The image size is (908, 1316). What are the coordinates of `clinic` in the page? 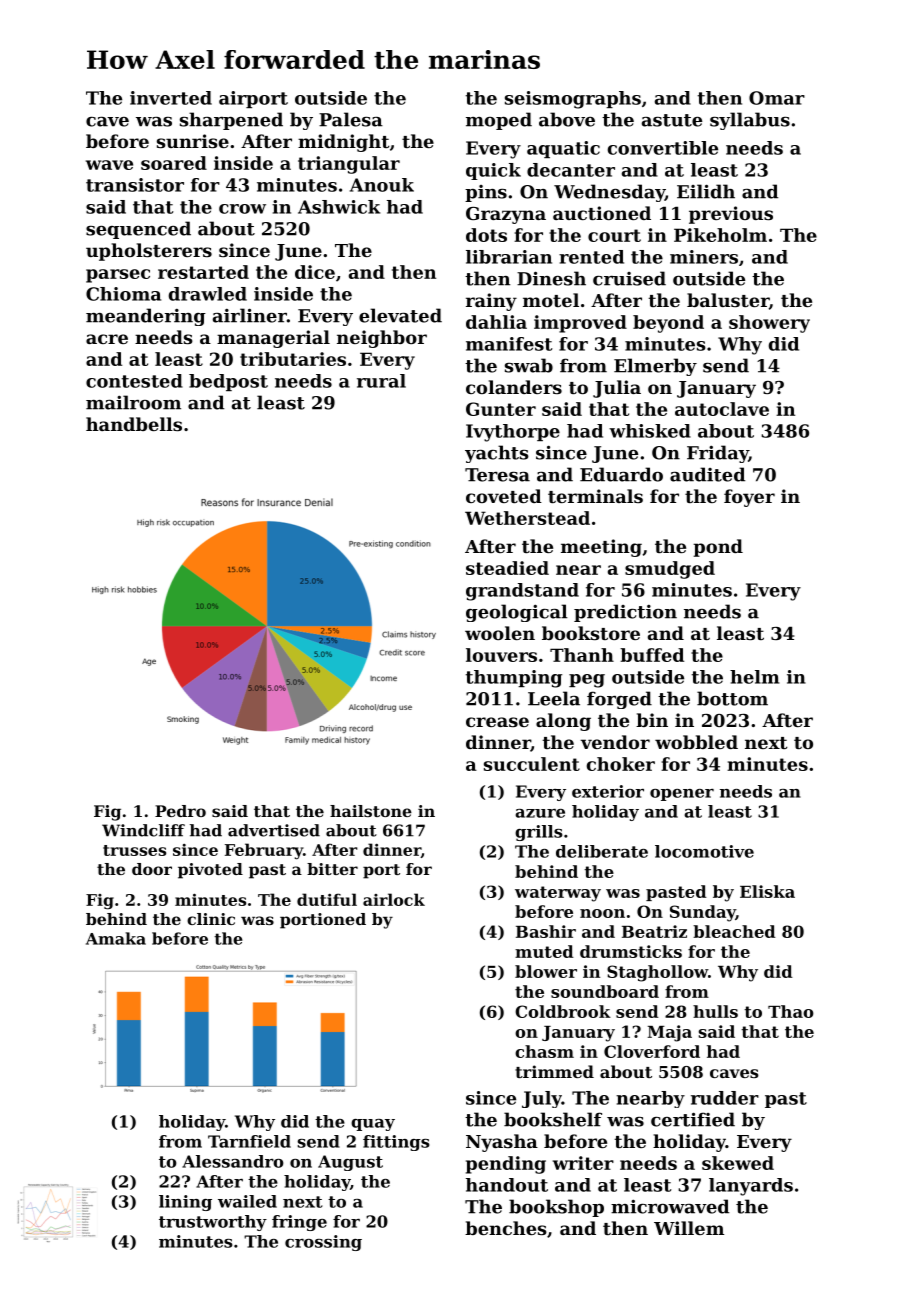 It's located at (211, 919).
